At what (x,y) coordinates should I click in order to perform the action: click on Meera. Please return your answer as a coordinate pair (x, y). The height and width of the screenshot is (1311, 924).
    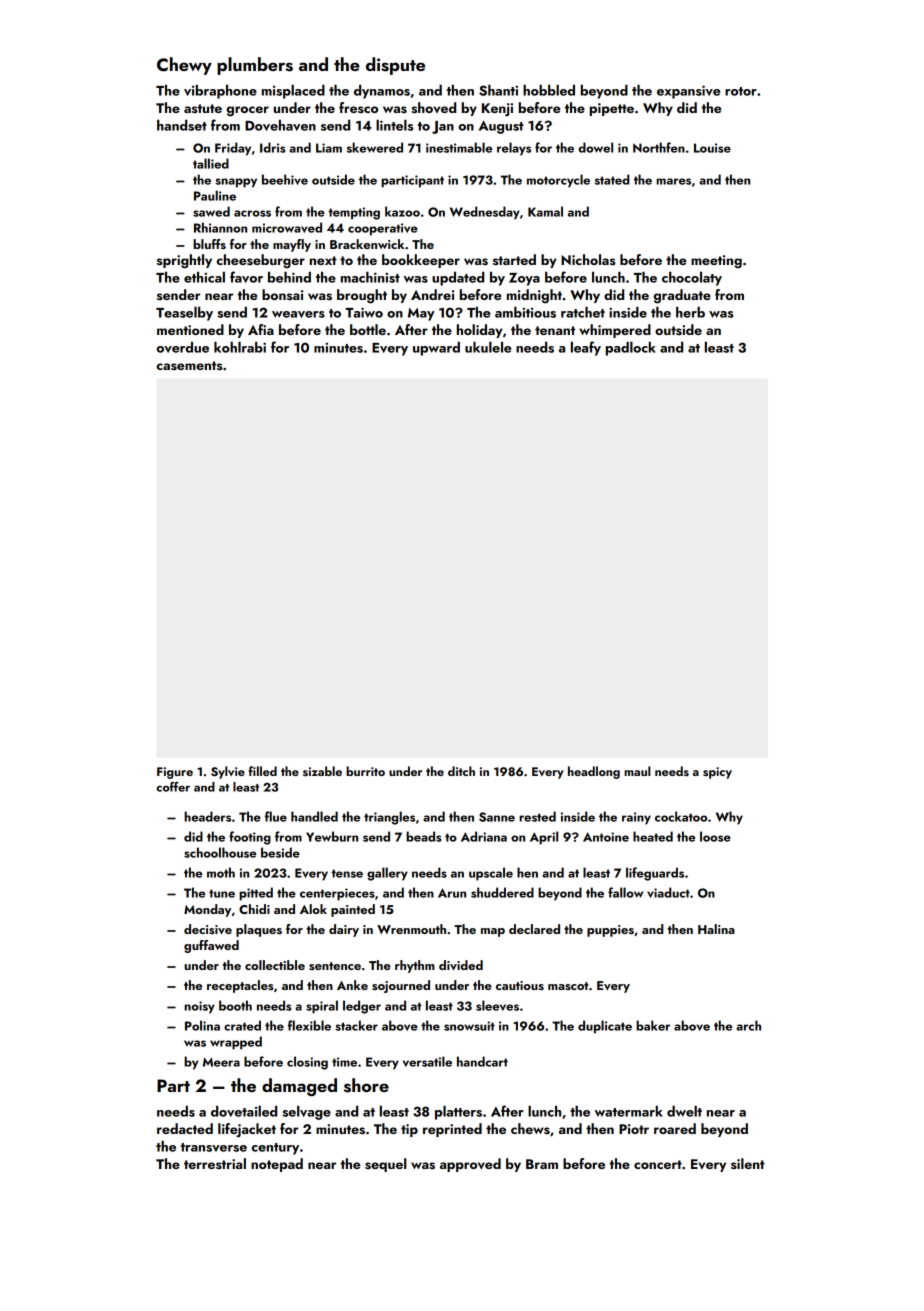
    Looking at the image, I should click on (221, 1062).
